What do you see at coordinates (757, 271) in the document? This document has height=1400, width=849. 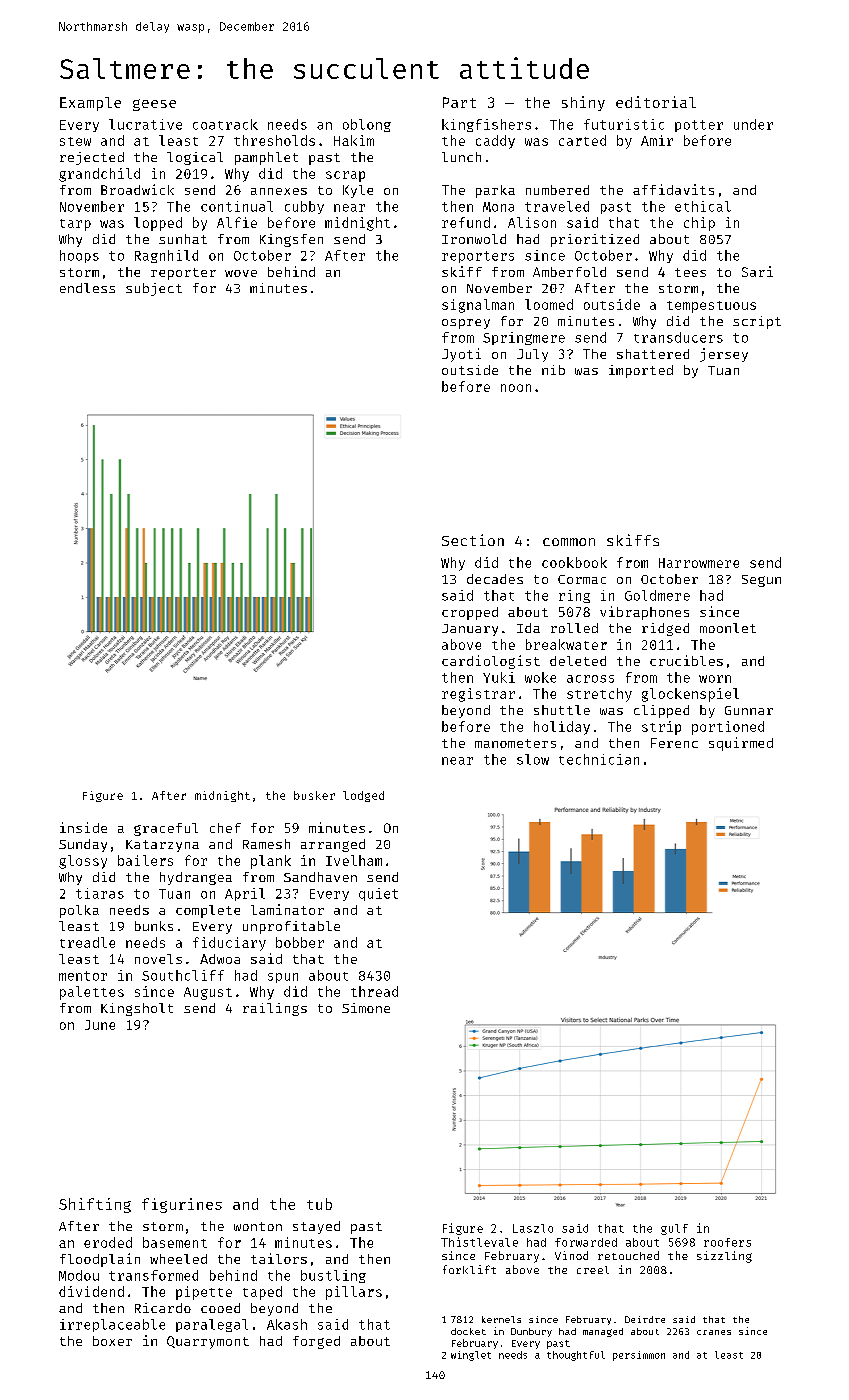 I see `Sari` at bounding box center [757, 271].
